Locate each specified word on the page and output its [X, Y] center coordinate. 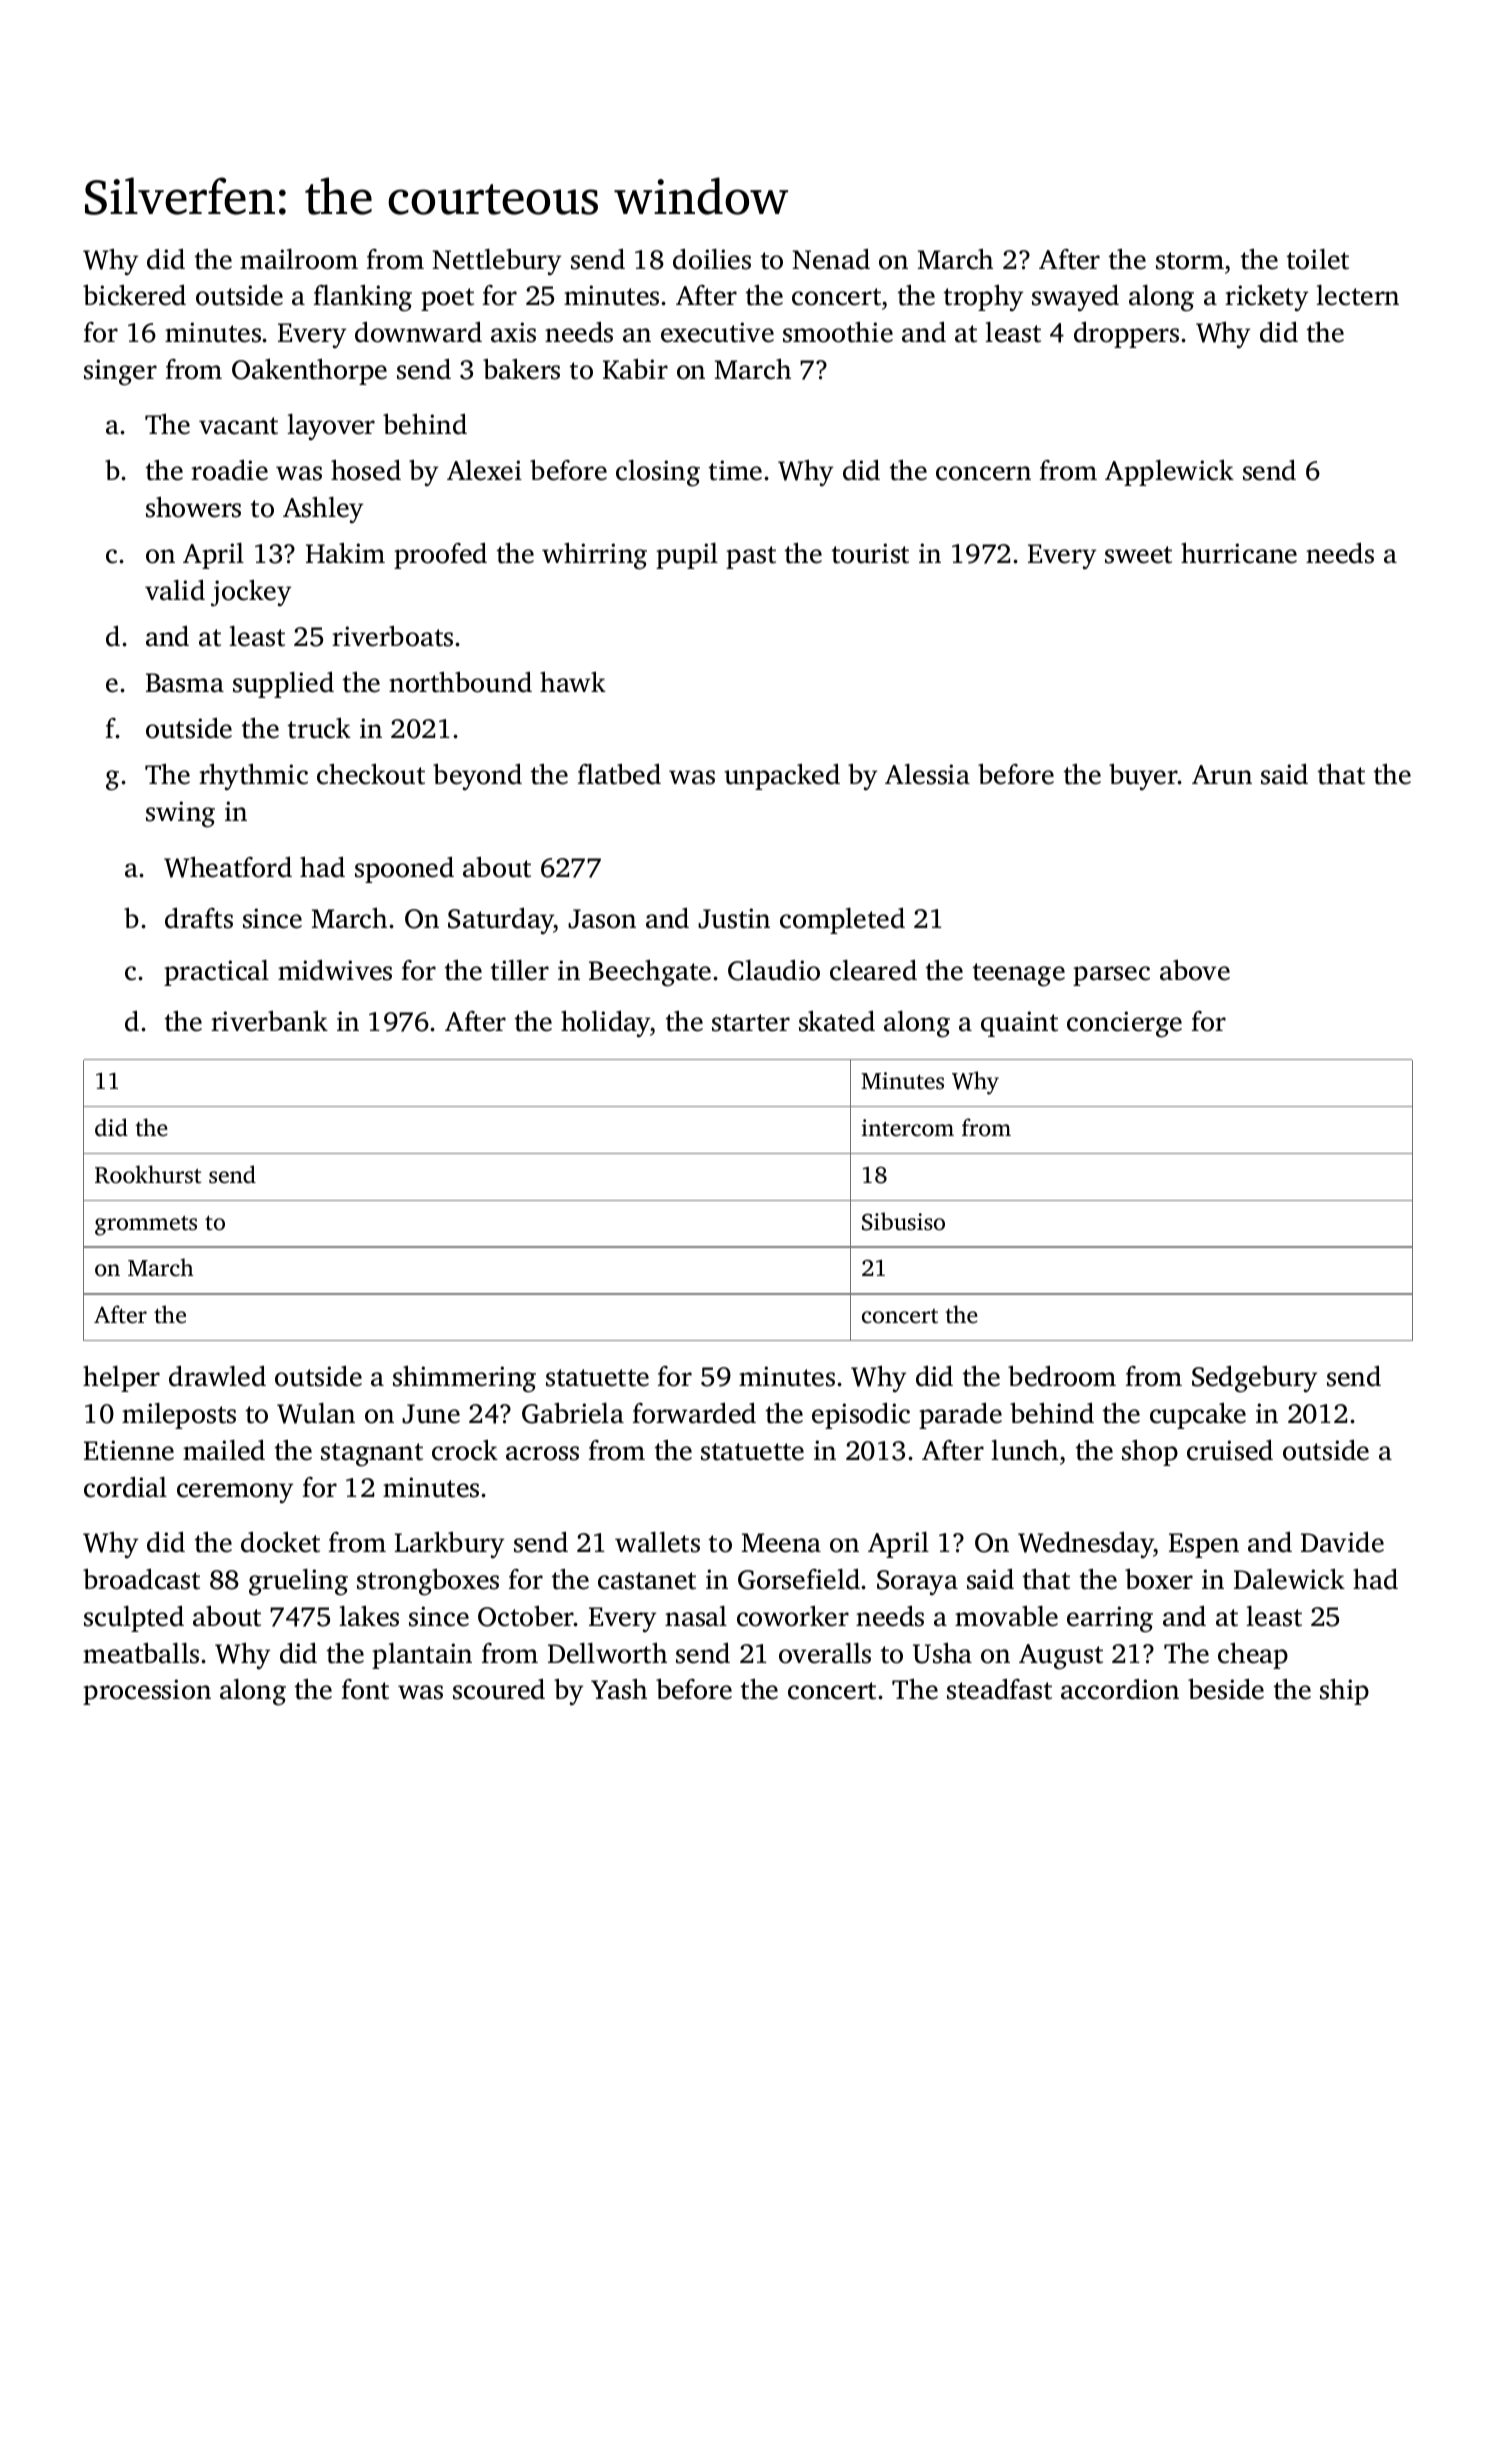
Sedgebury [1254, 1379]
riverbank [269, 1021]
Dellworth [607, 1653]
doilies [712, 259]
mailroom [299, 259]
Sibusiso [903, 1221]
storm [1190, 261]
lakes [369, 1616]
